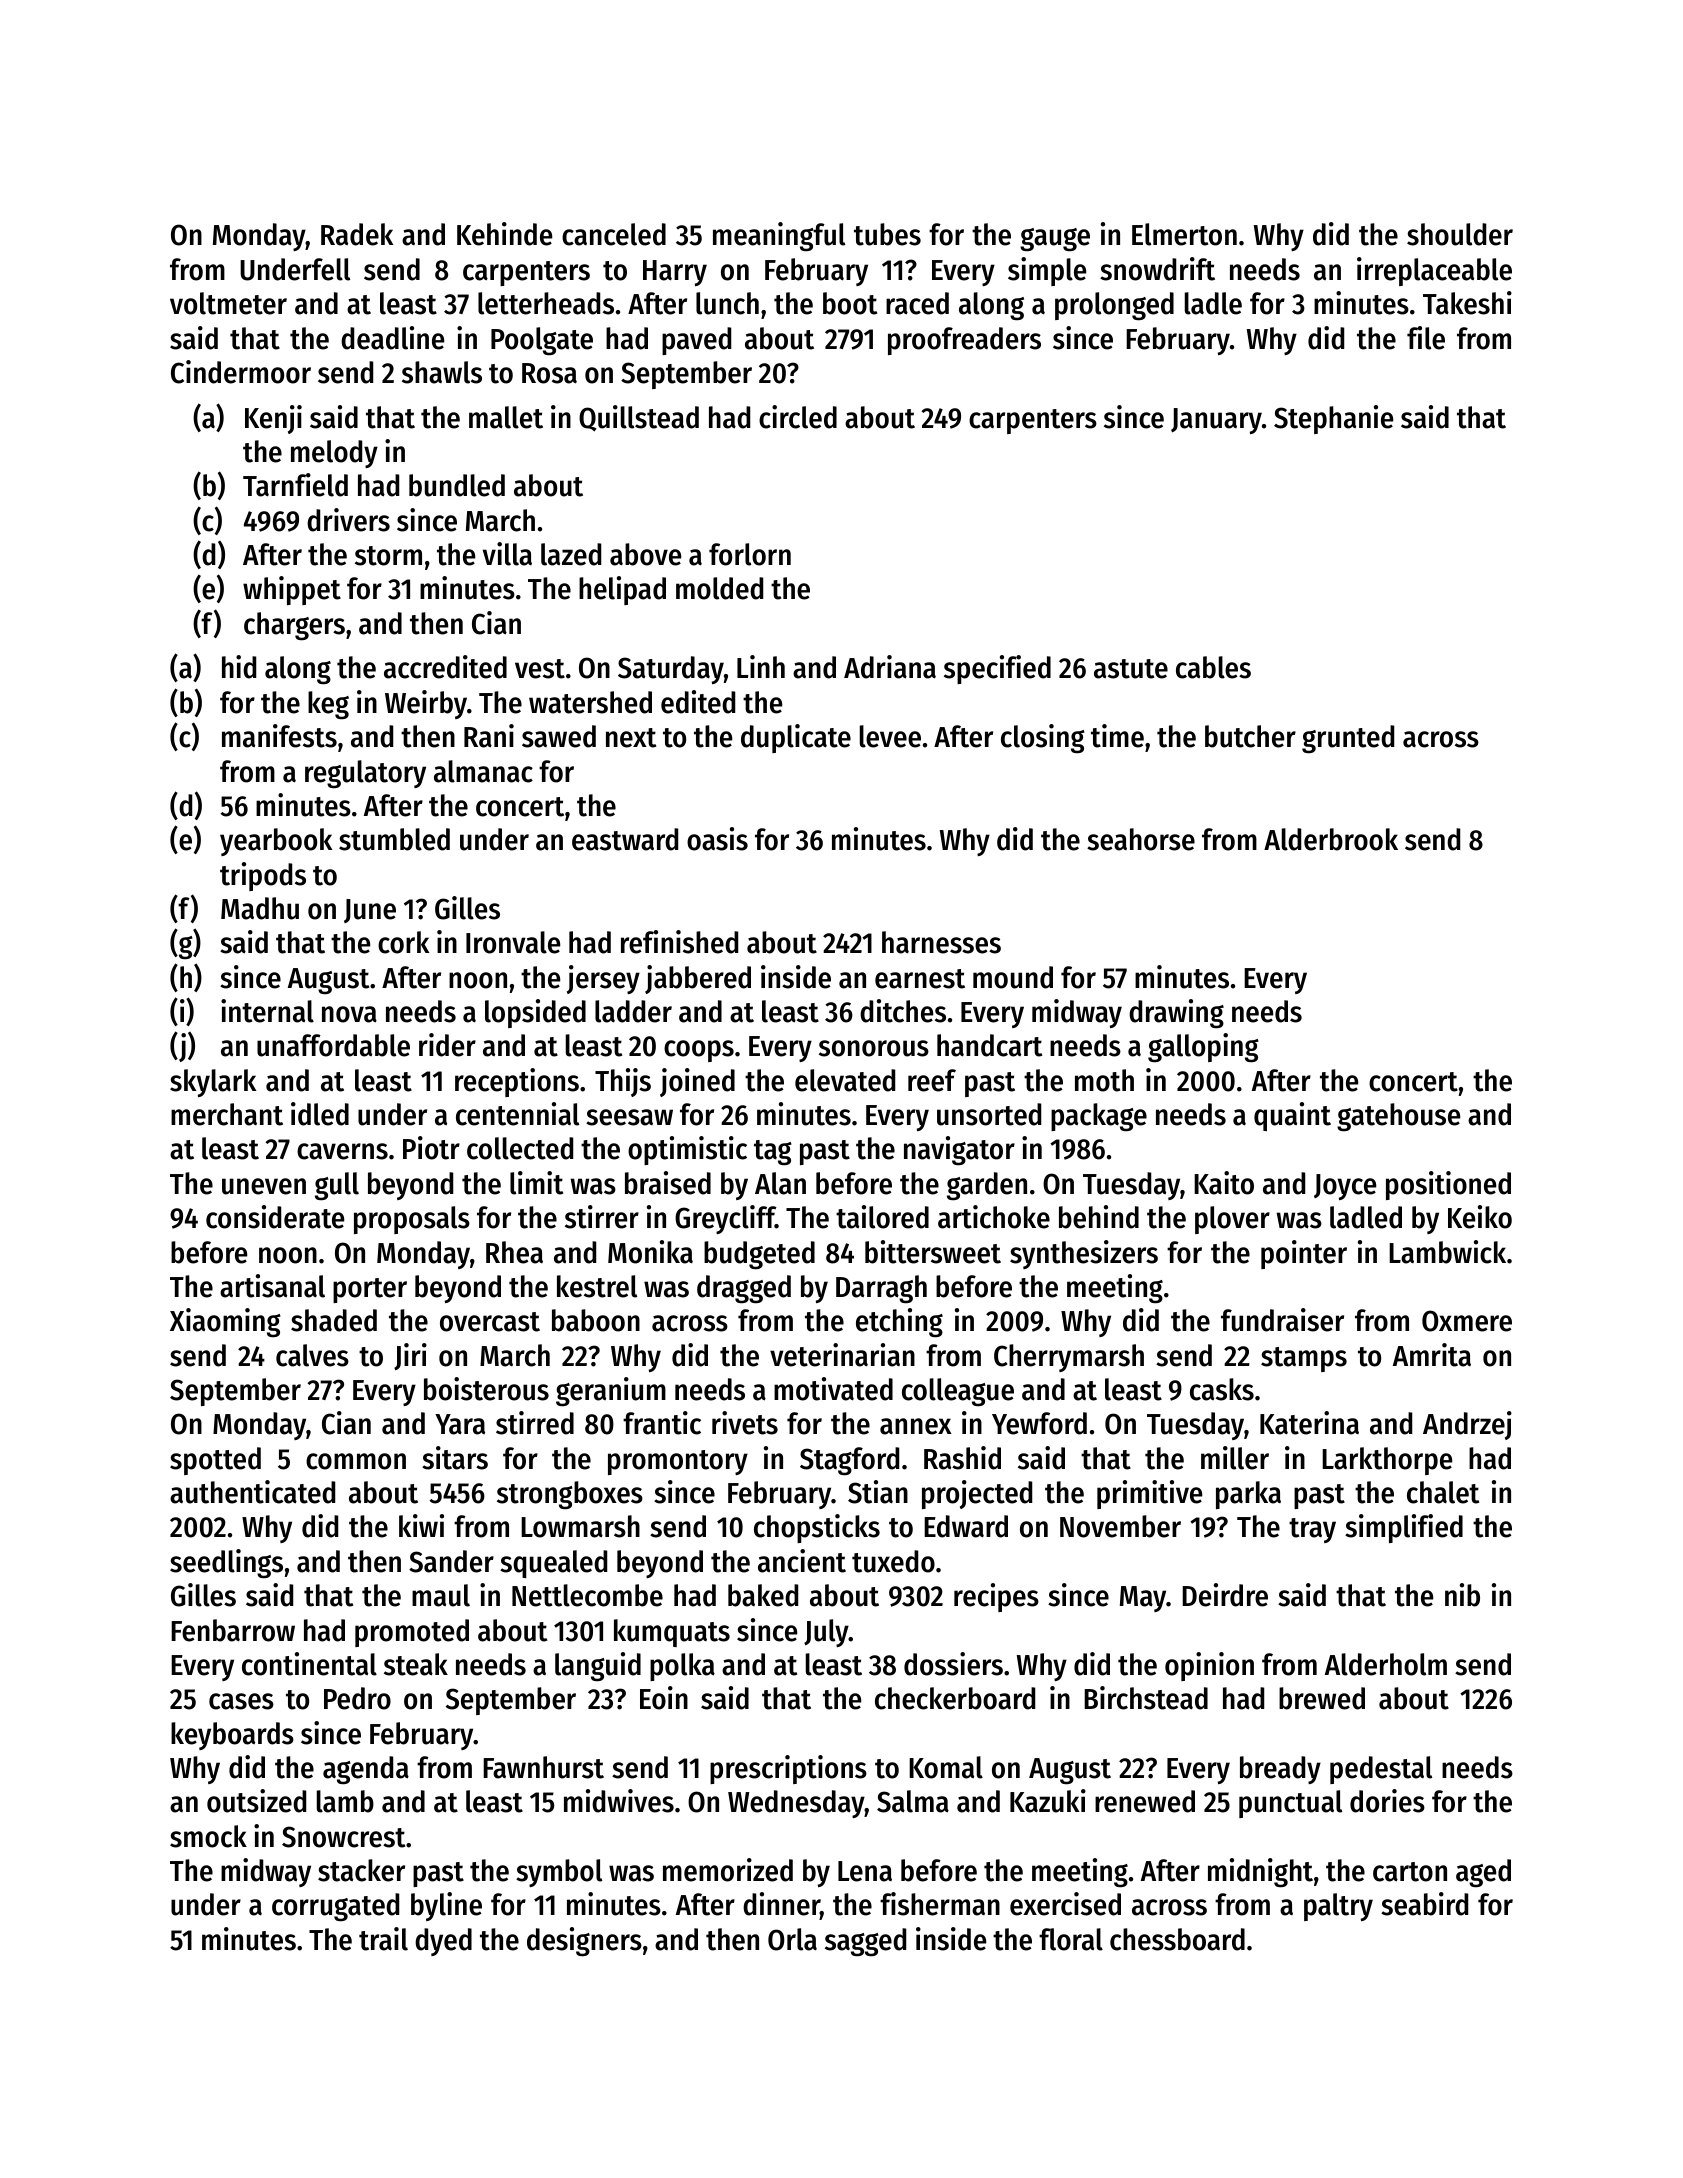 The width and height of the page is (1683, 2178). Describe the element at coordinates (717, 839) in the page. I see `oasis` at that location.
